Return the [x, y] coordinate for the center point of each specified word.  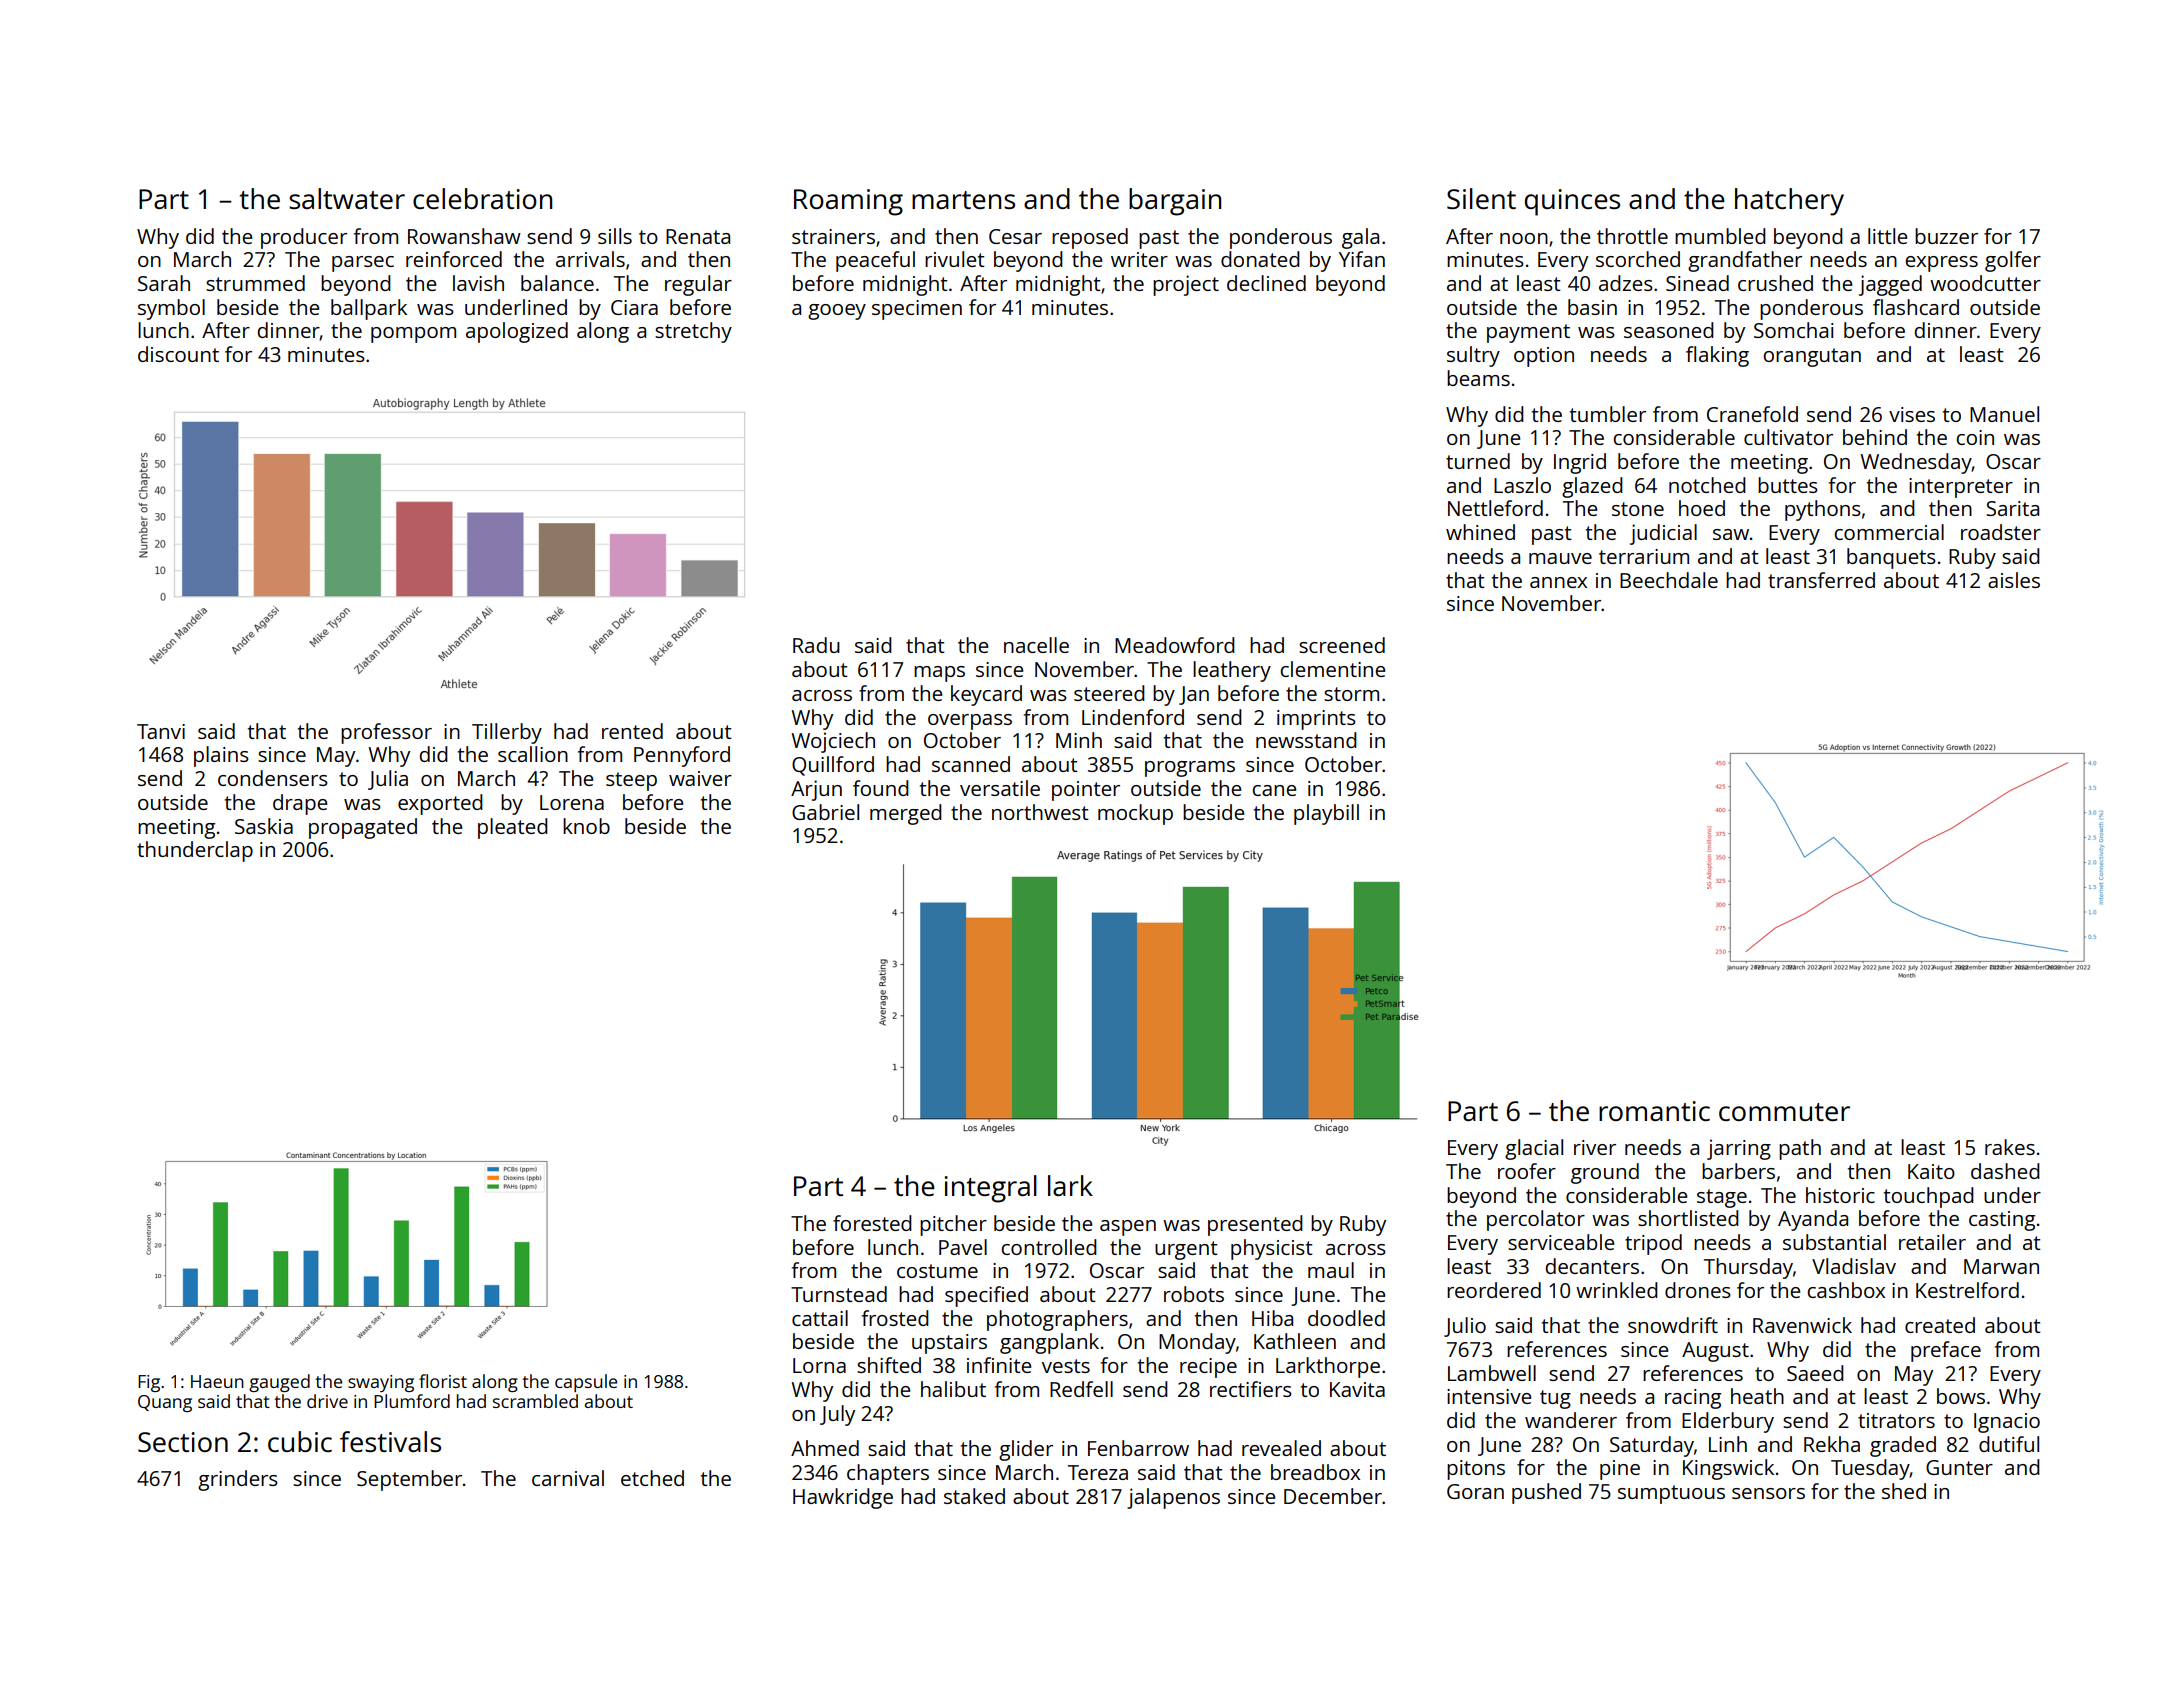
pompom [413, 335]
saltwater [347, 198]
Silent [1481, 198]
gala [1360, 238]
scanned [971, 764]
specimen [917, 310]
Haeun [217, 1381]
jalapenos [1173, 1498]
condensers [273, 778]
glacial [1534, 1149]
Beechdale [1669, 580]
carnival [568, 1478]
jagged [1890, 285]
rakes [2010, 1147]
